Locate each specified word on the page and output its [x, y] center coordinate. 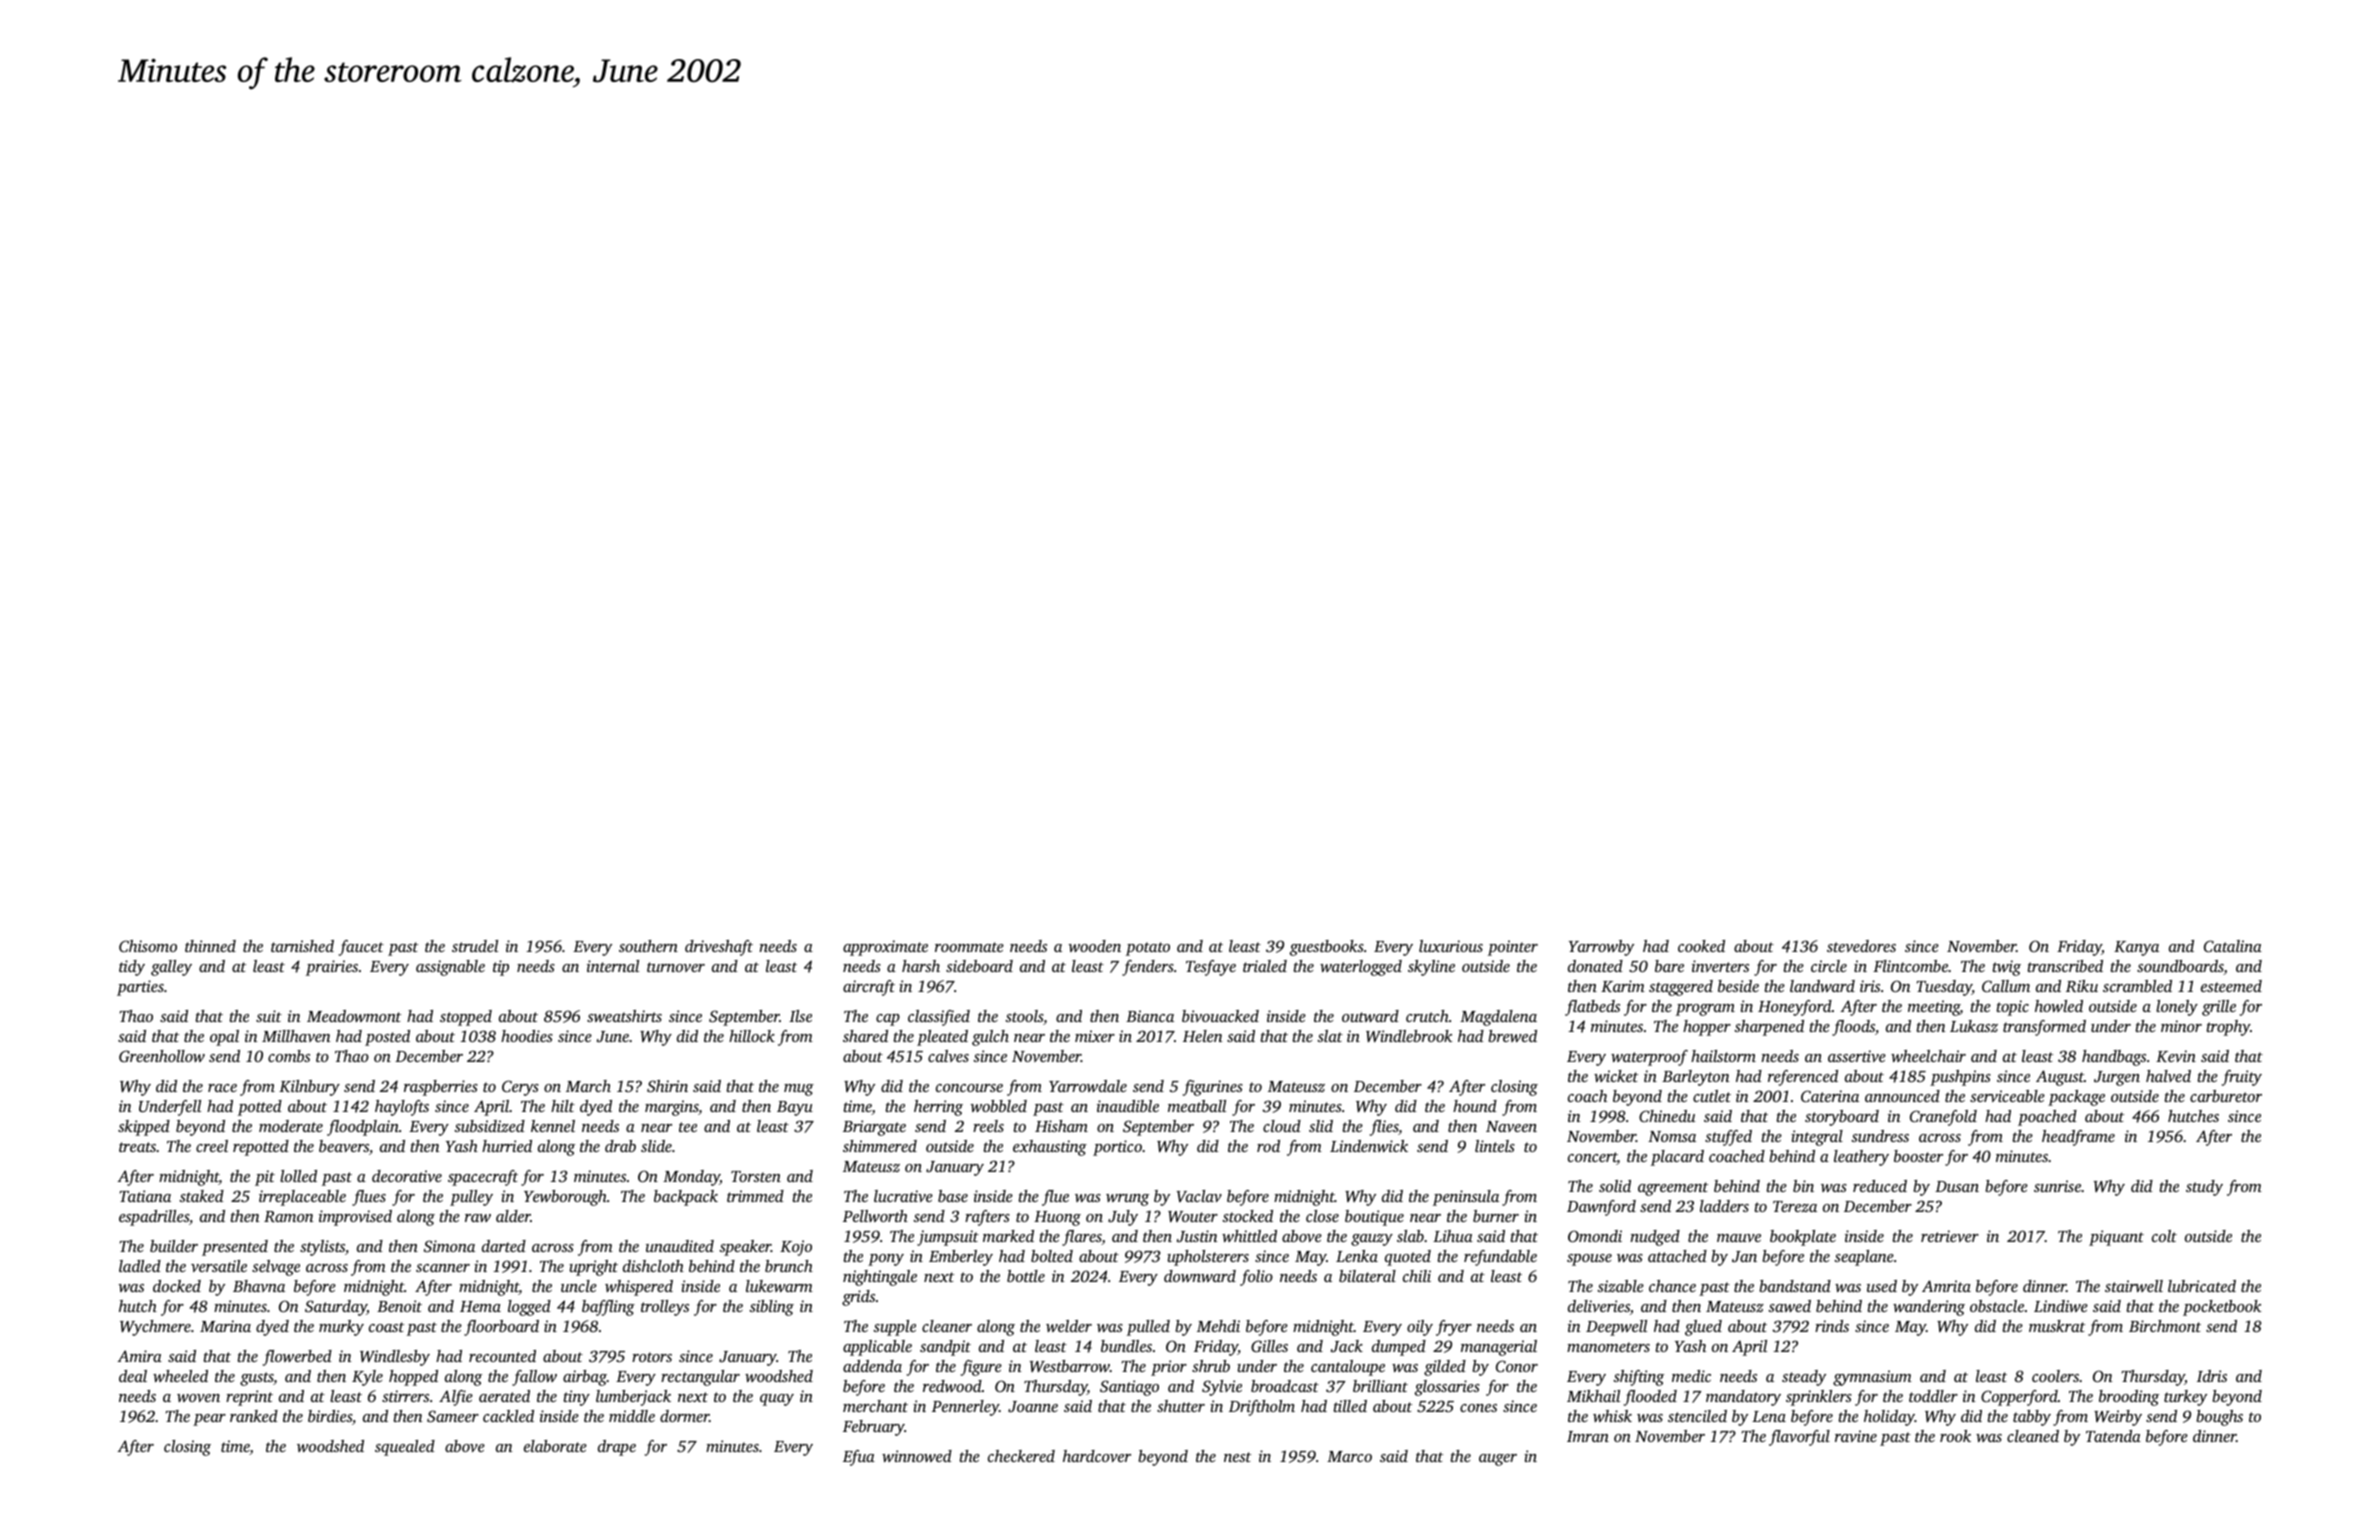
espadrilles [154, 1218]
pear [209, 1420]
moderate [291, 1126]
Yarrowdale [1088, 1086]
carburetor [2226, 1096]
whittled [1249, 1236]
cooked [1701, 946]
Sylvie [1222, 1388]
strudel [475, 946]
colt [2164, 1236]
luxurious [1451, 946]
